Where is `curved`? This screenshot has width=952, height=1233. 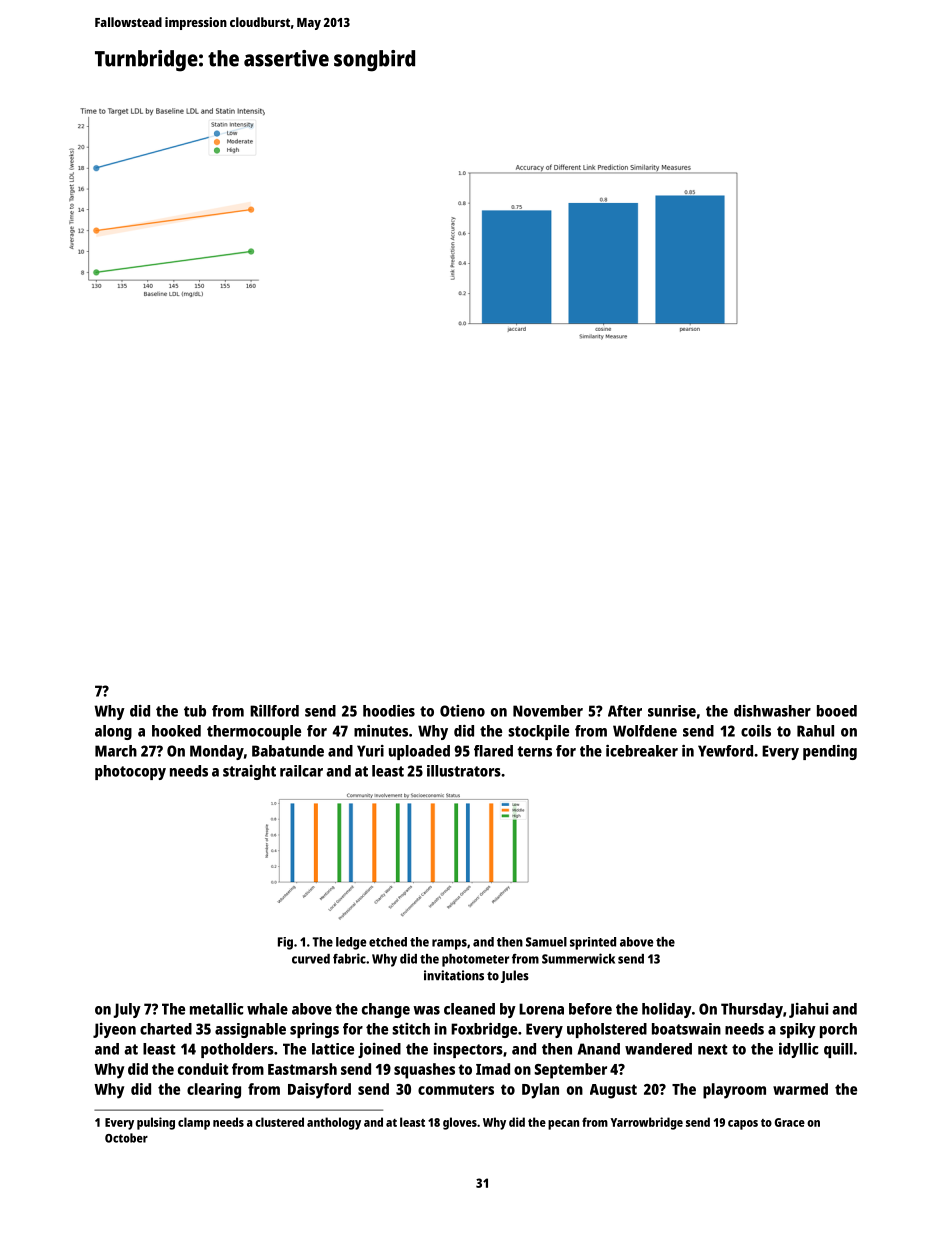 curved is located at coordinates (311, 959).
